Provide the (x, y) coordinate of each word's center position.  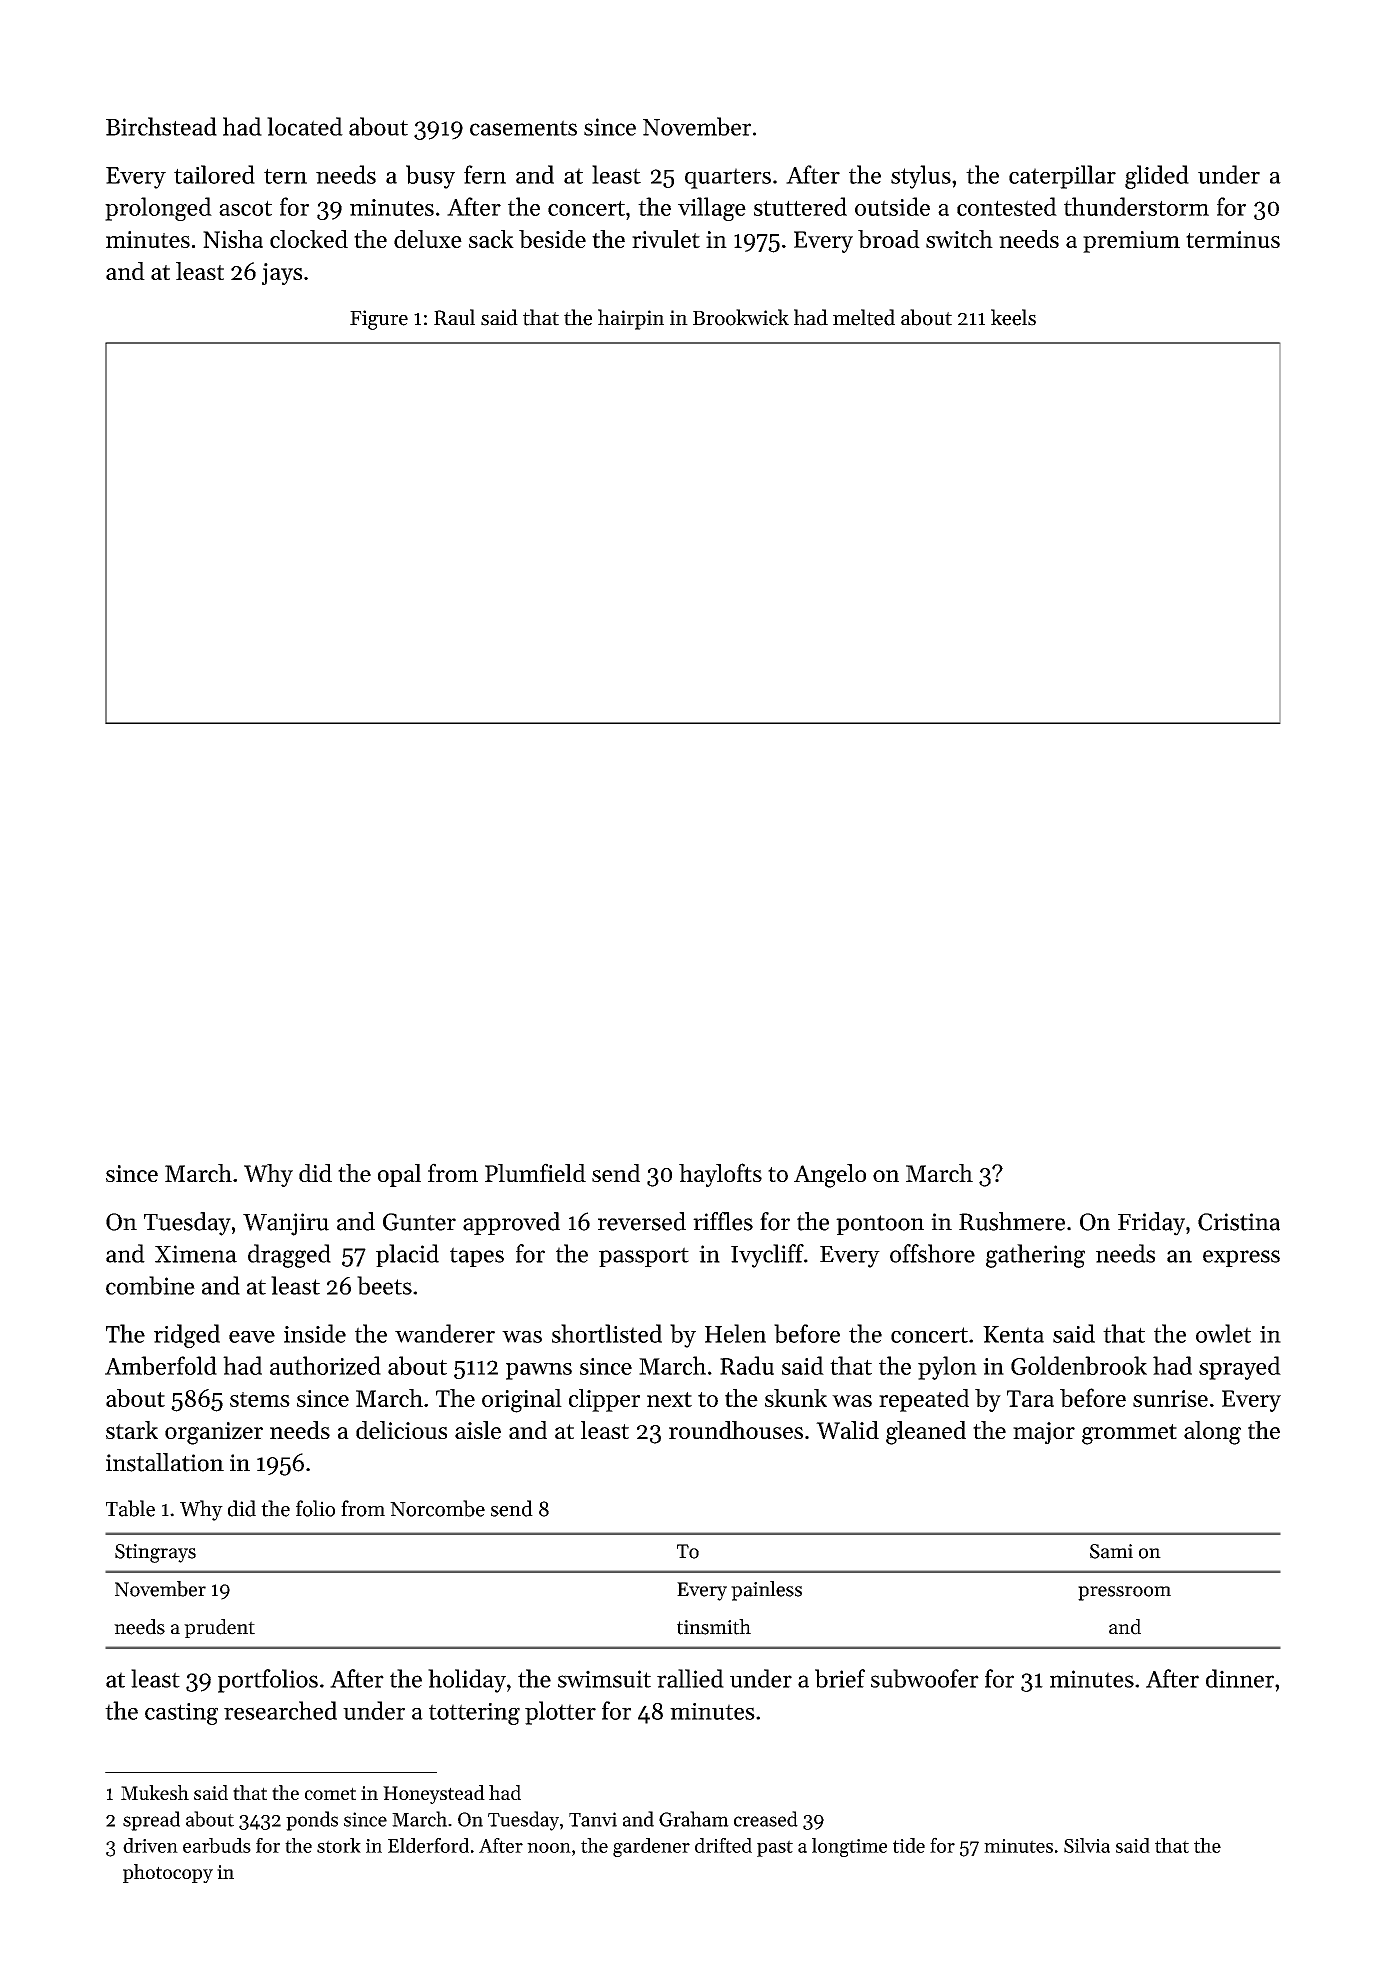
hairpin (631, 319)
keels (1013, 317)
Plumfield (535, 1172)
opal (399, 1175)
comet (330, 1793)
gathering (1035, 1256)
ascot (245, 208)
